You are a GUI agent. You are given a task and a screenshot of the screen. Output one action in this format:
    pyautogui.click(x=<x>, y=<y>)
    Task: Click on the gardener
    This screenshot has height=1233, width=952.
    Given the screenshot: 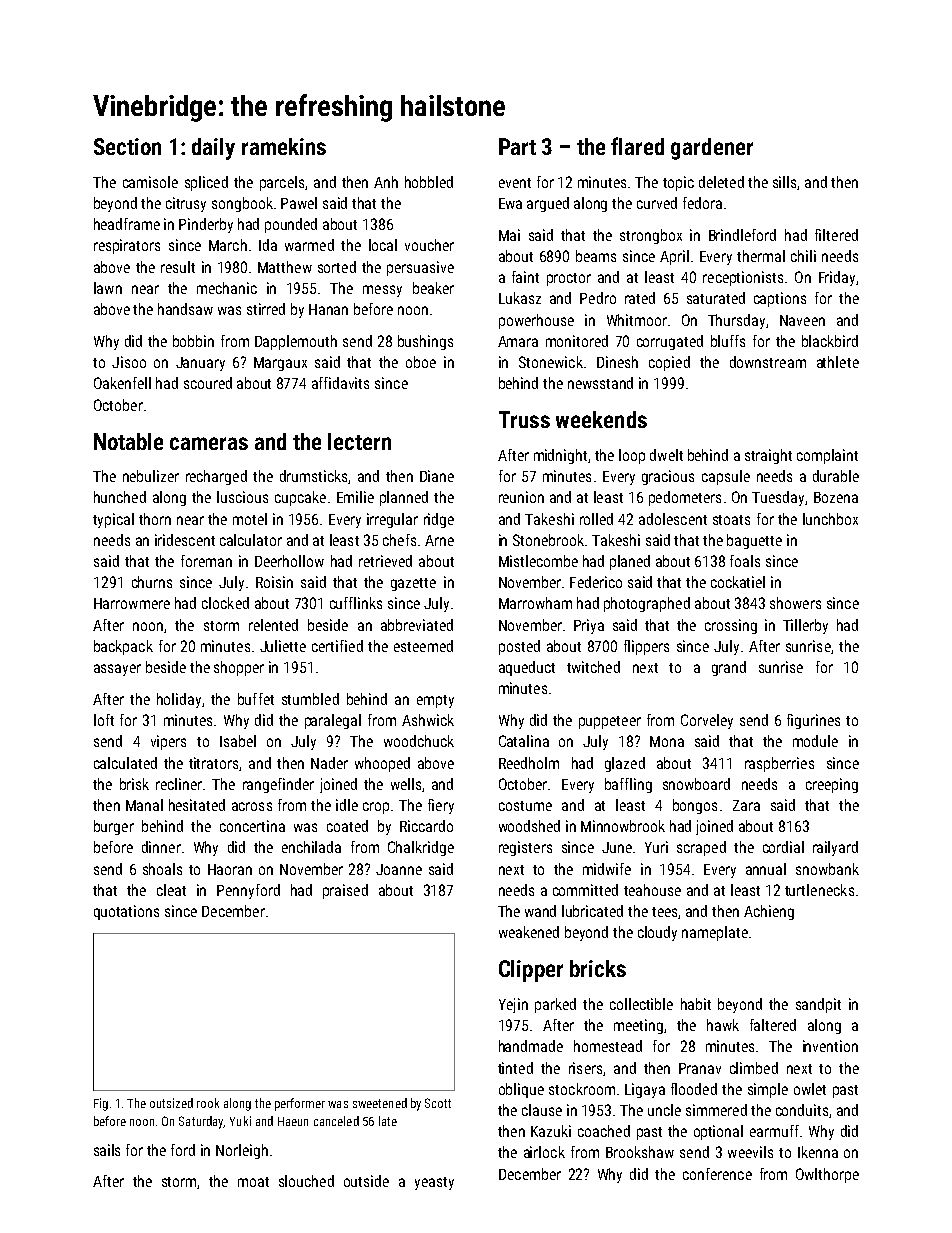 What is the action you would take?
    pyautogui.click(x=712, y=149)
